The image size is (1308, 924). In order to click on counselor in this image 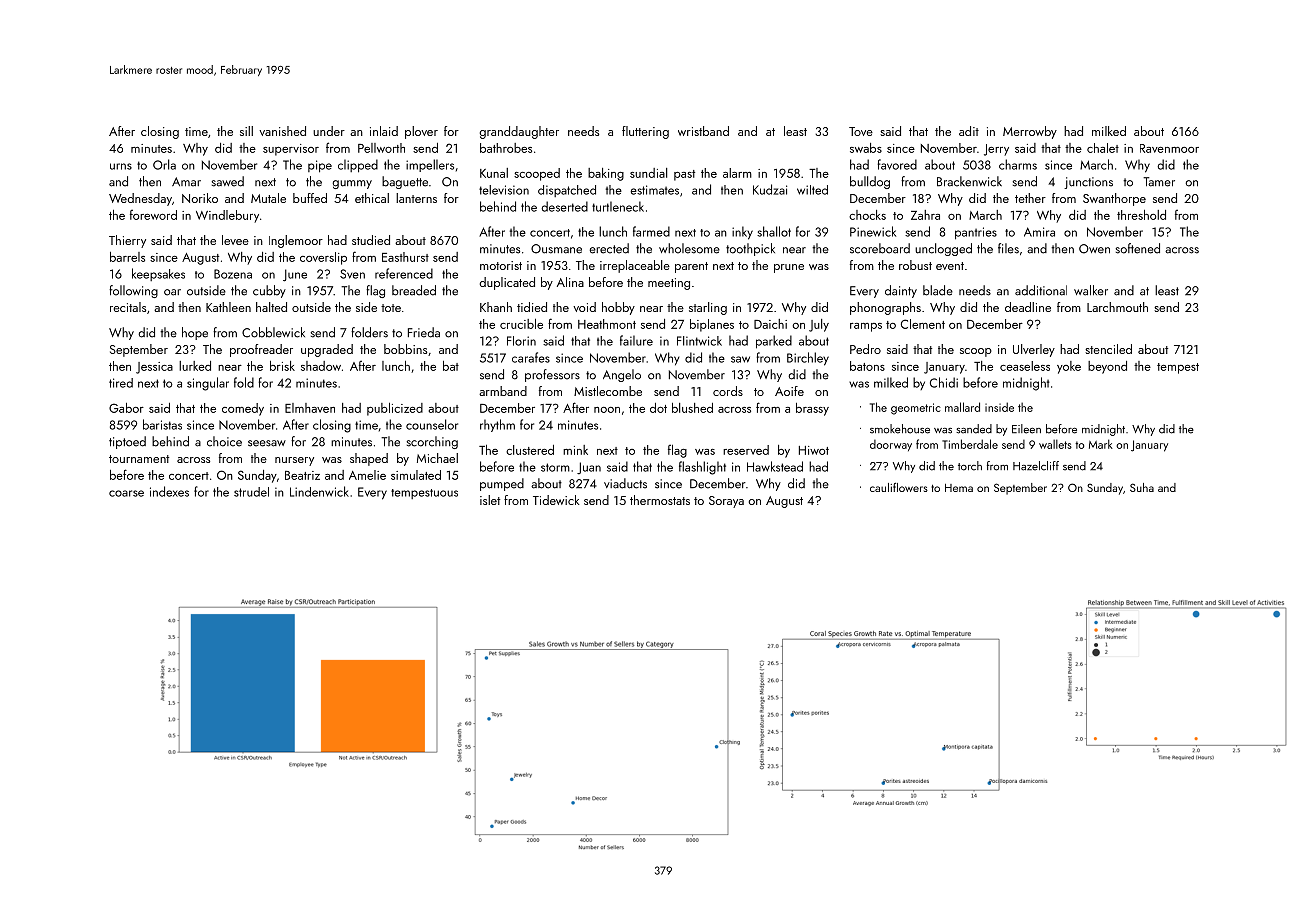, I will do `click(432, 424)`.
